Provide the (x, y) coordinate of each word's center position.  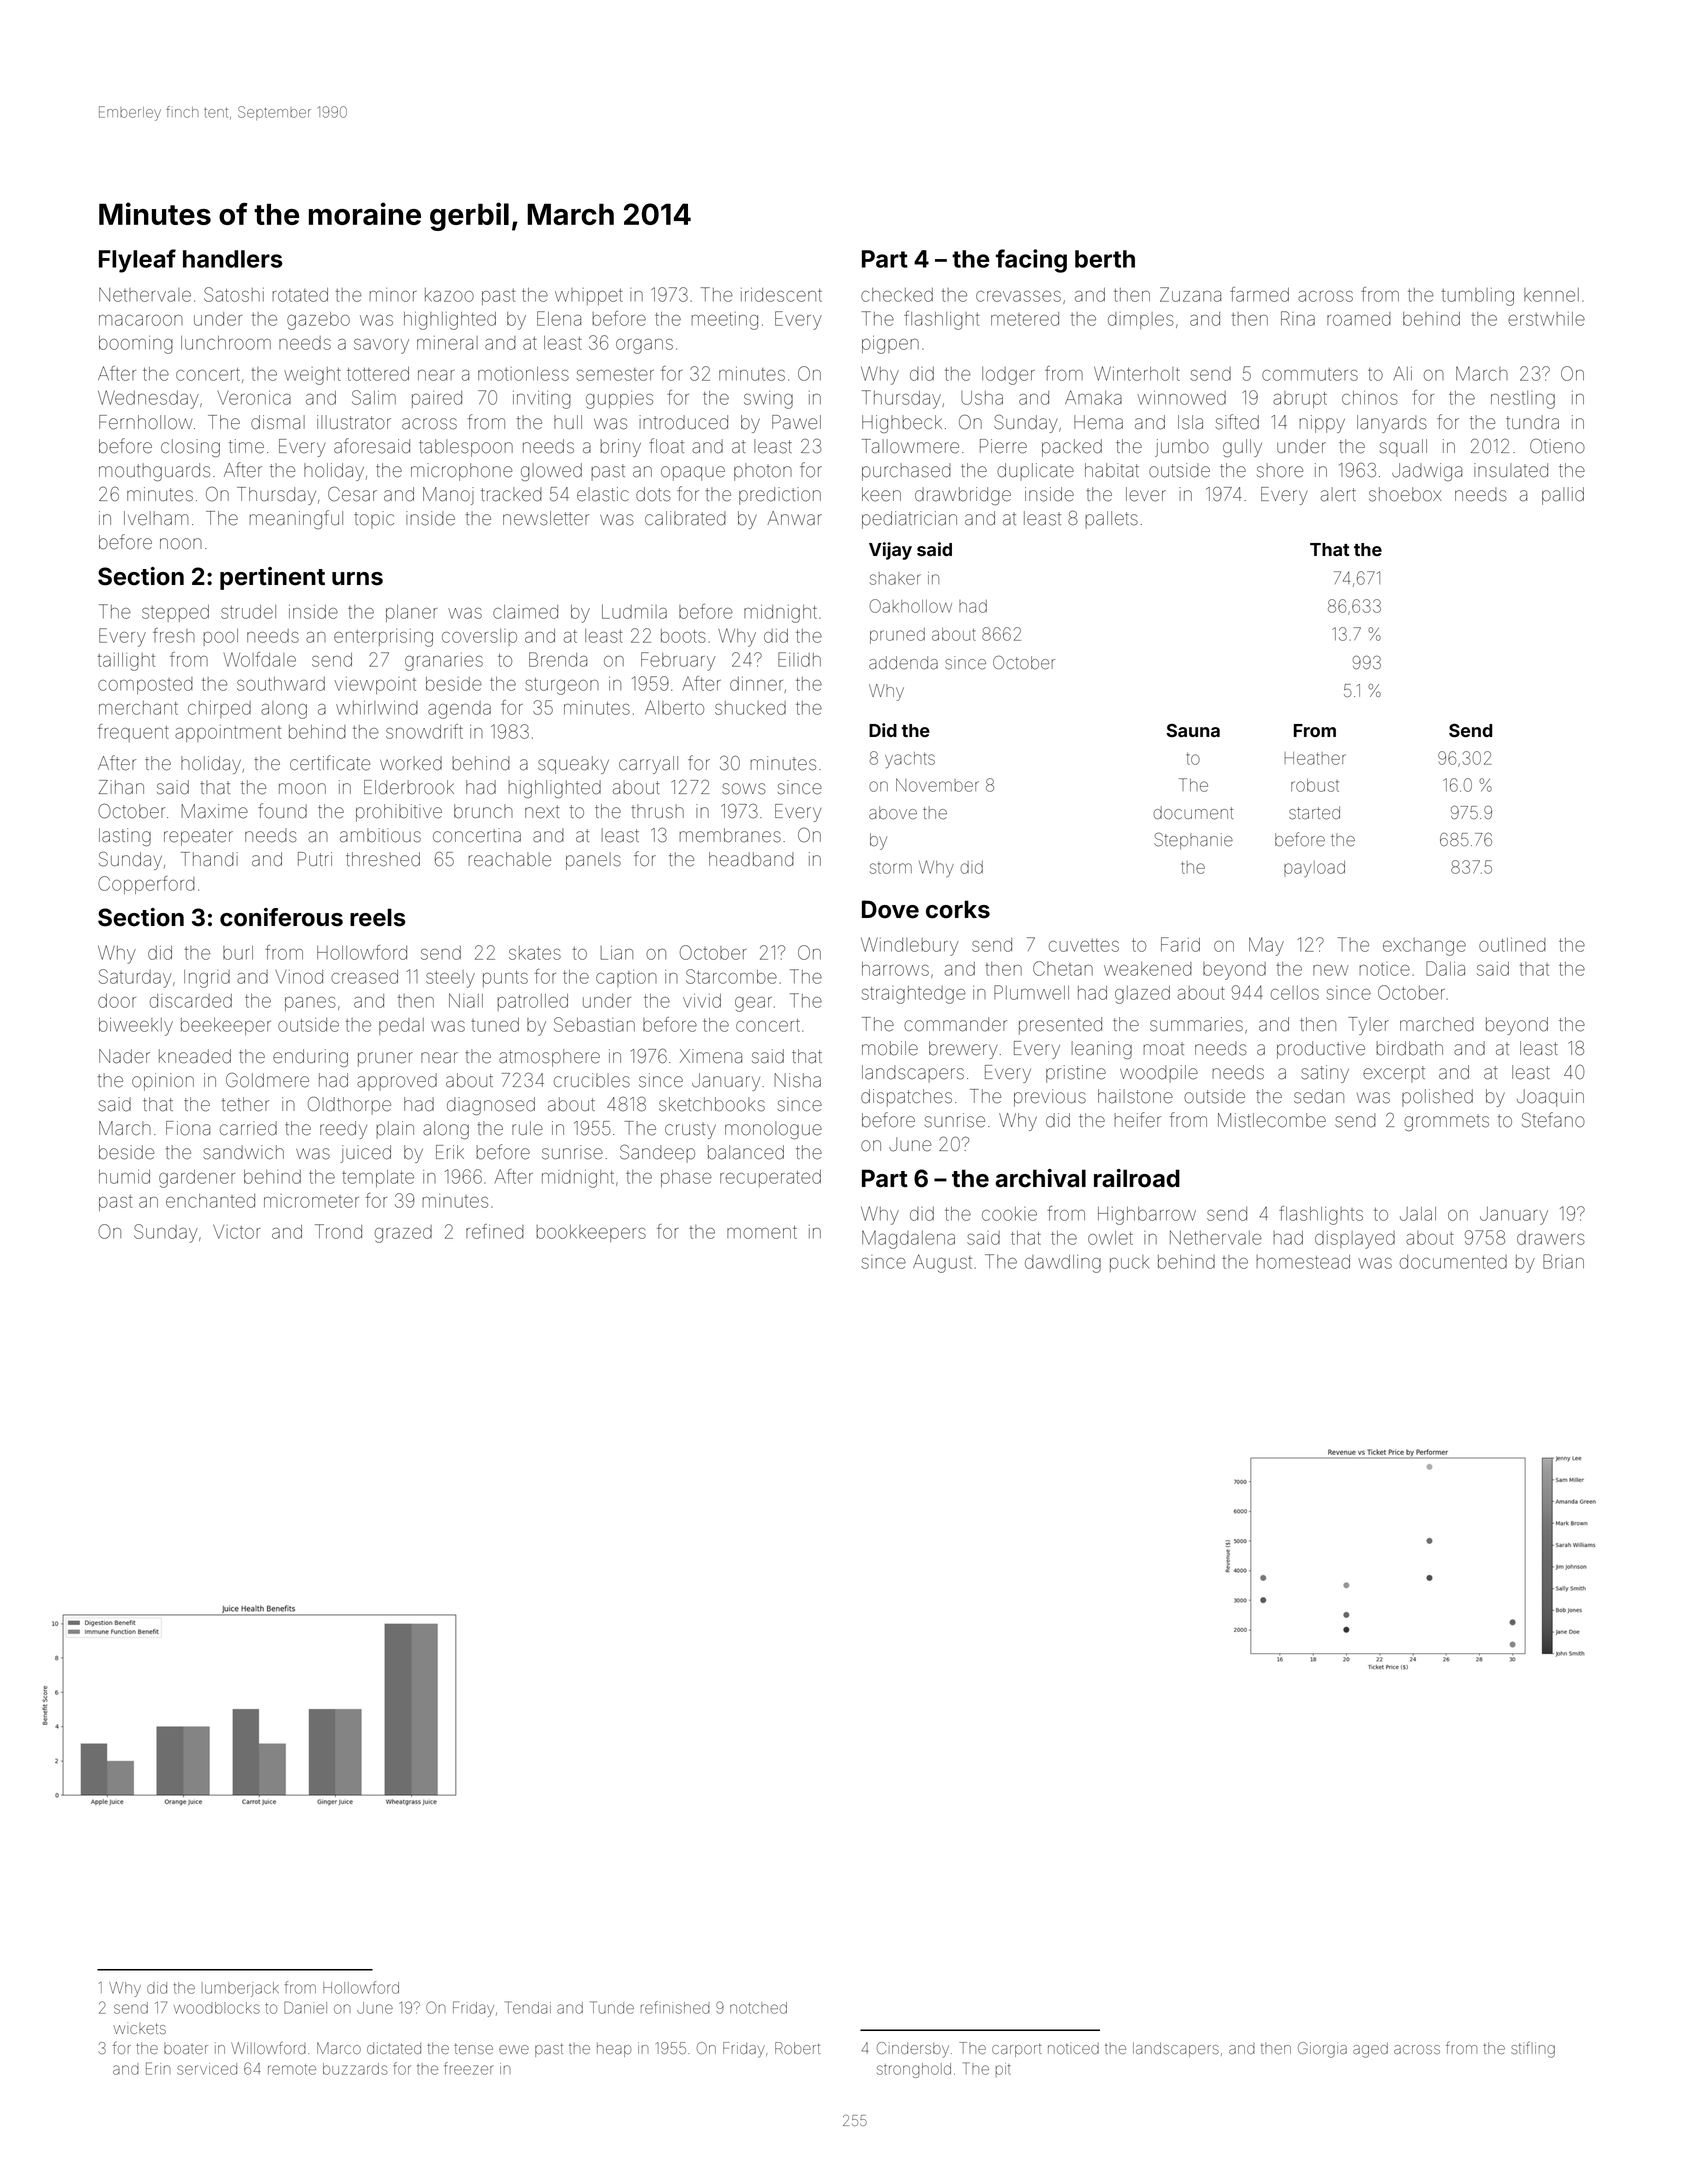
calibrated (685, 518)
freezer (469, 2068)
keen (881, 494)
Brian (1563, 1261)
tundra (1532, 422)
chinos (1370, 398)
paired (437, 399)
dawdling (1063, 1264)
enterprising (383, 638)
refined (495, 1231)
